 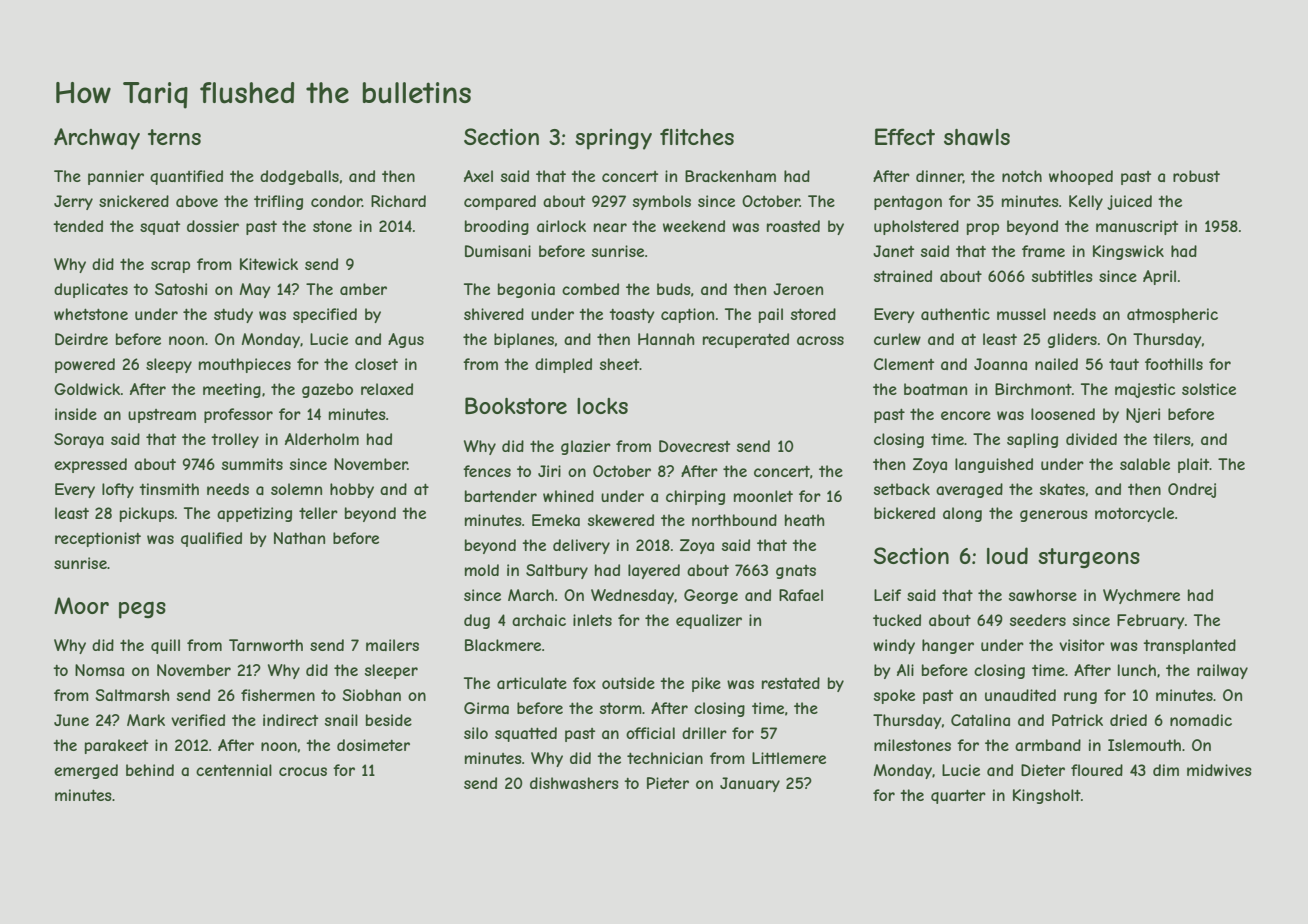 I want to click on Bookstore, so click(x=516, y=405).
